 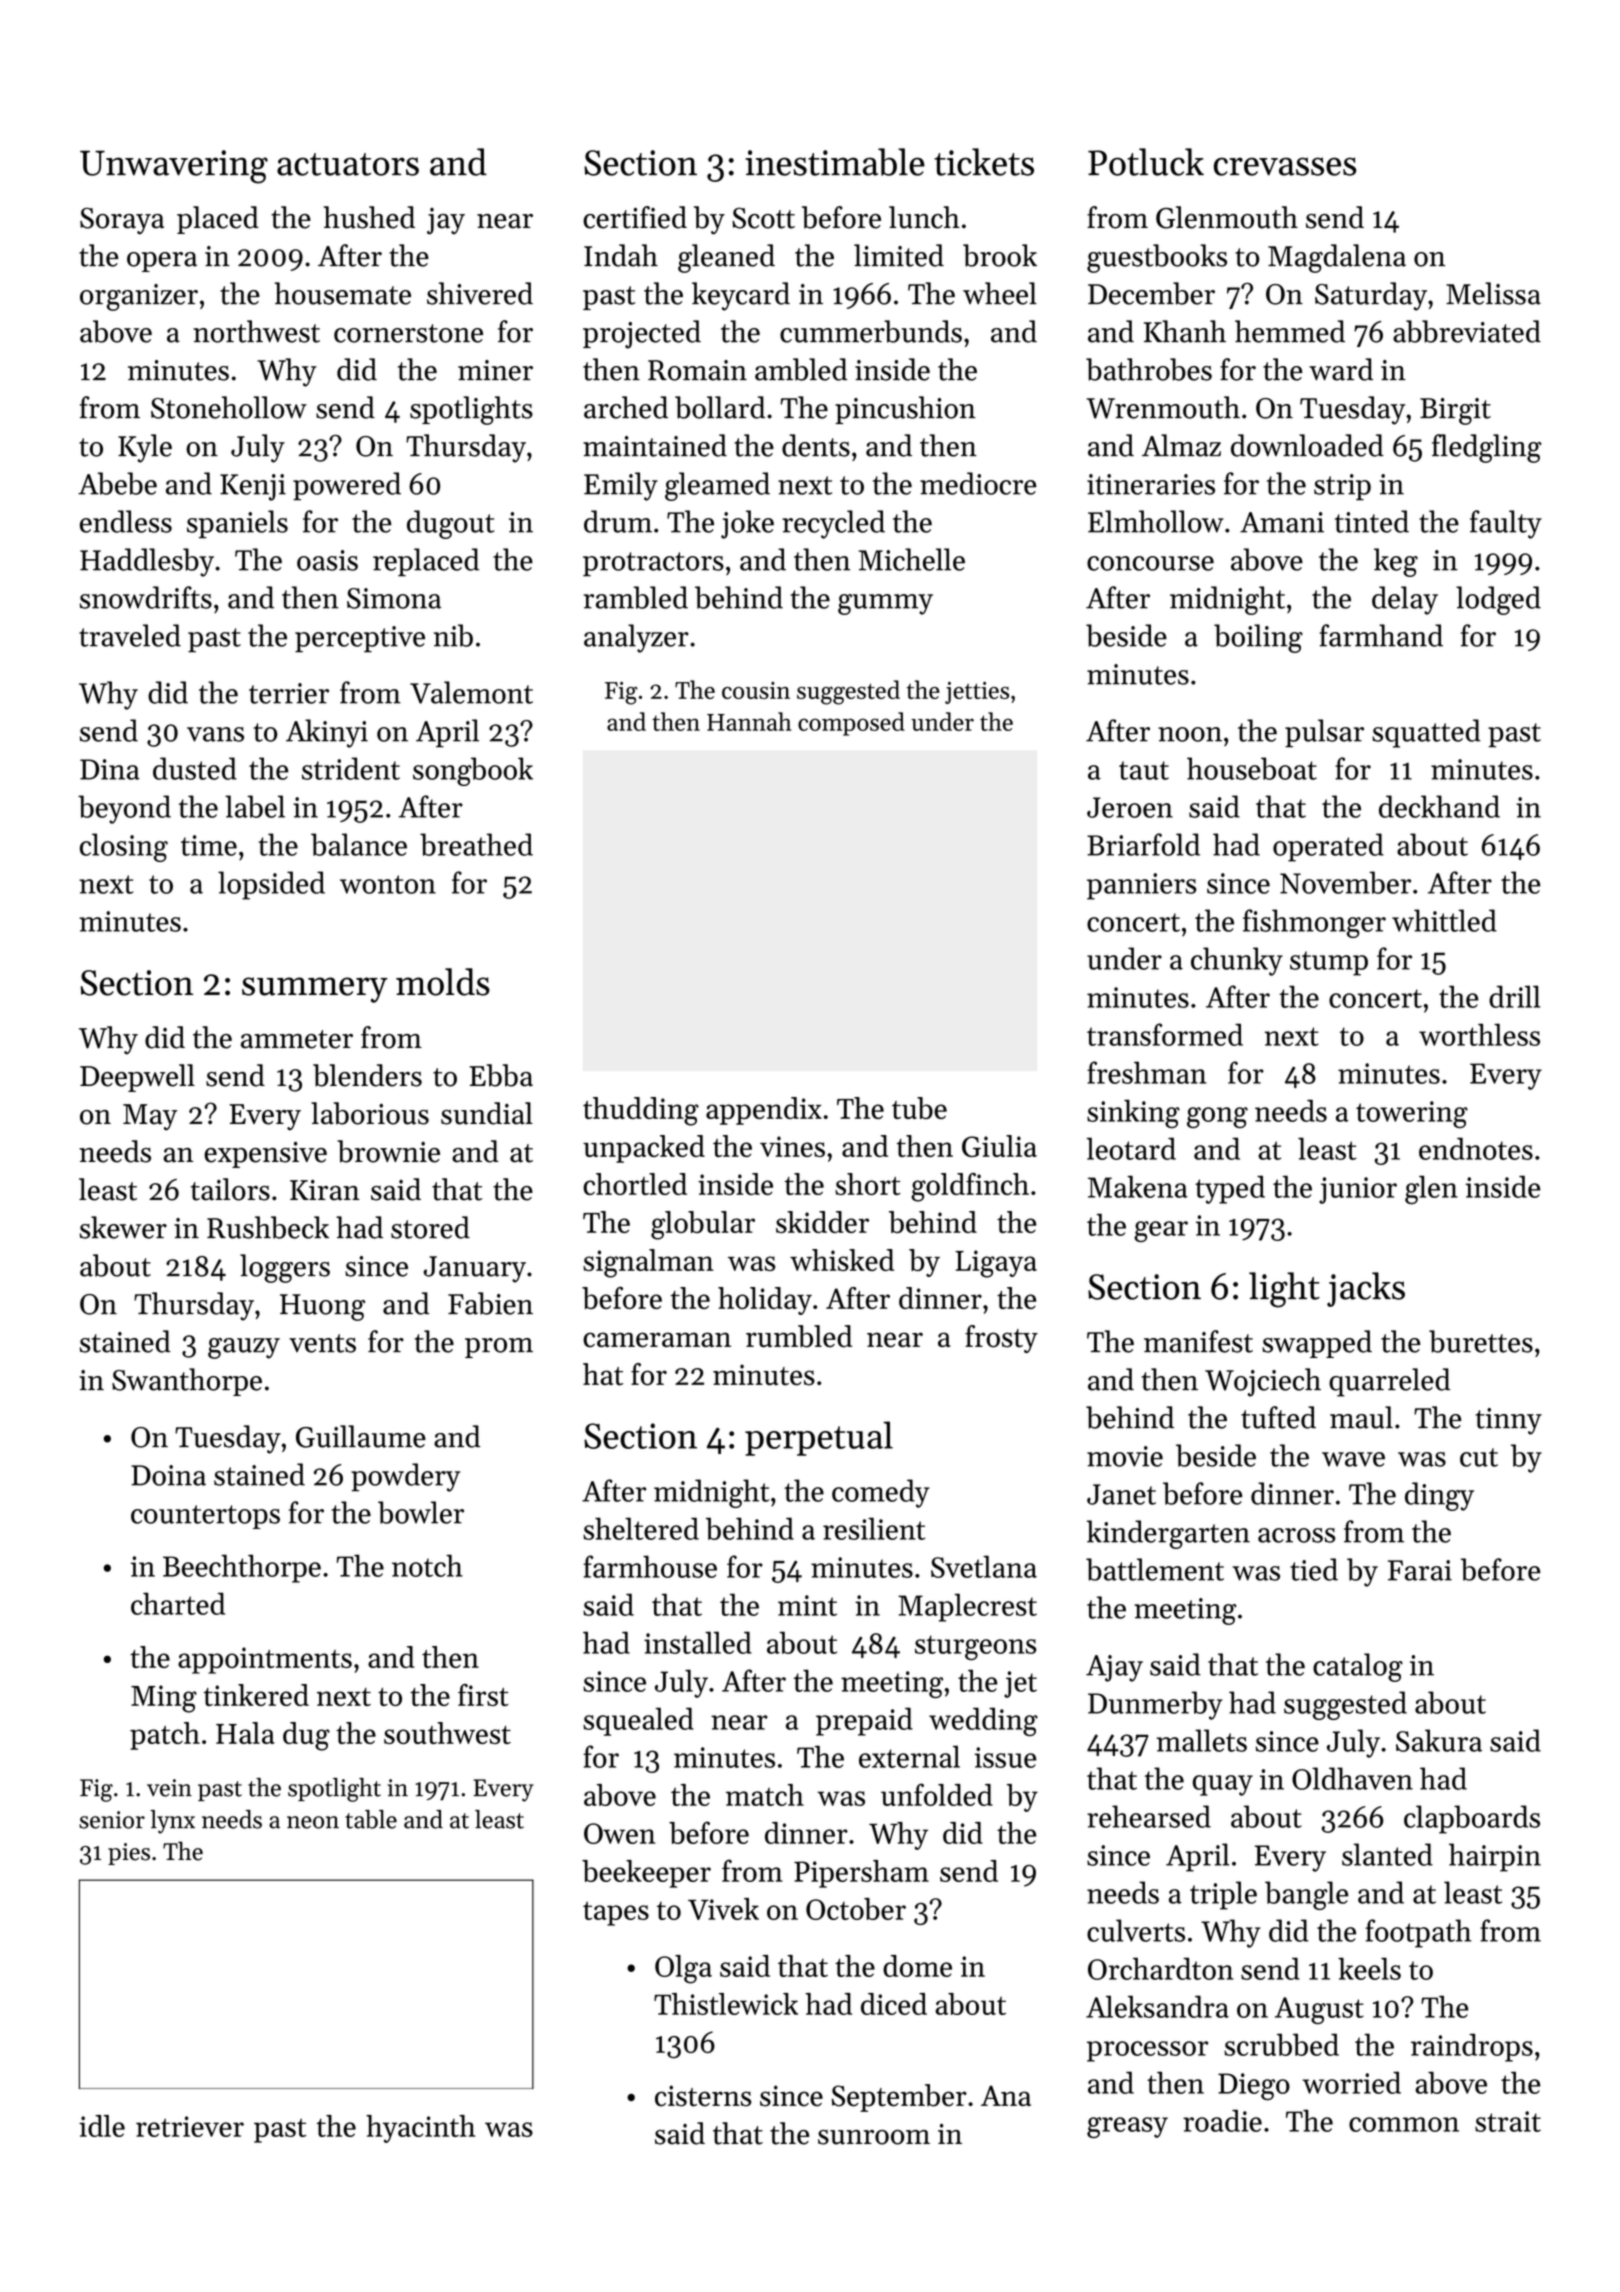 What do you see at coordinates (359, 844) in the screenshot?
I see `balance` at bounding box center [359, 844].
